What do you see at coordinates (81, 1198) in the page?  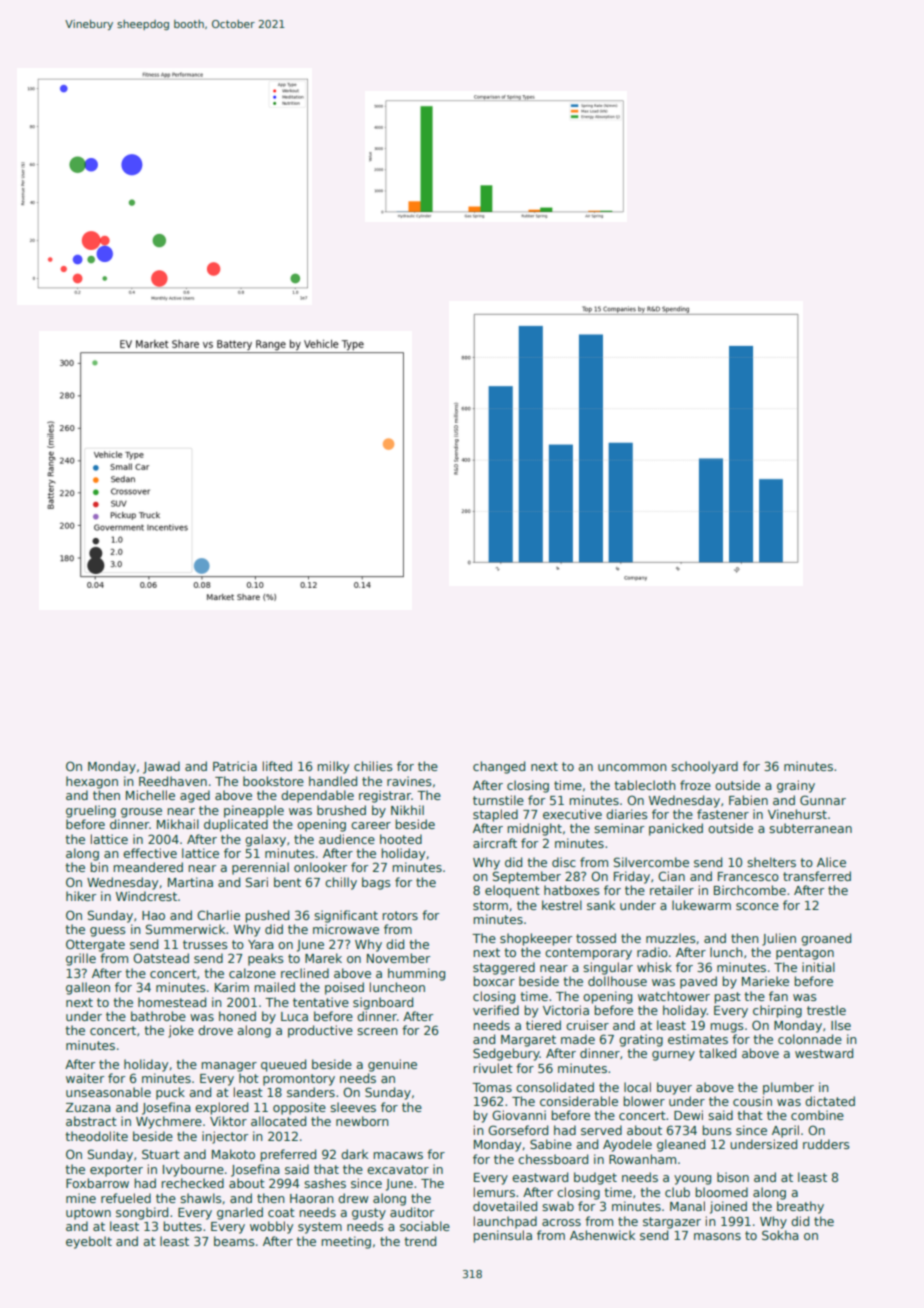 I see `mine` at bounding box center [81, 1198].
